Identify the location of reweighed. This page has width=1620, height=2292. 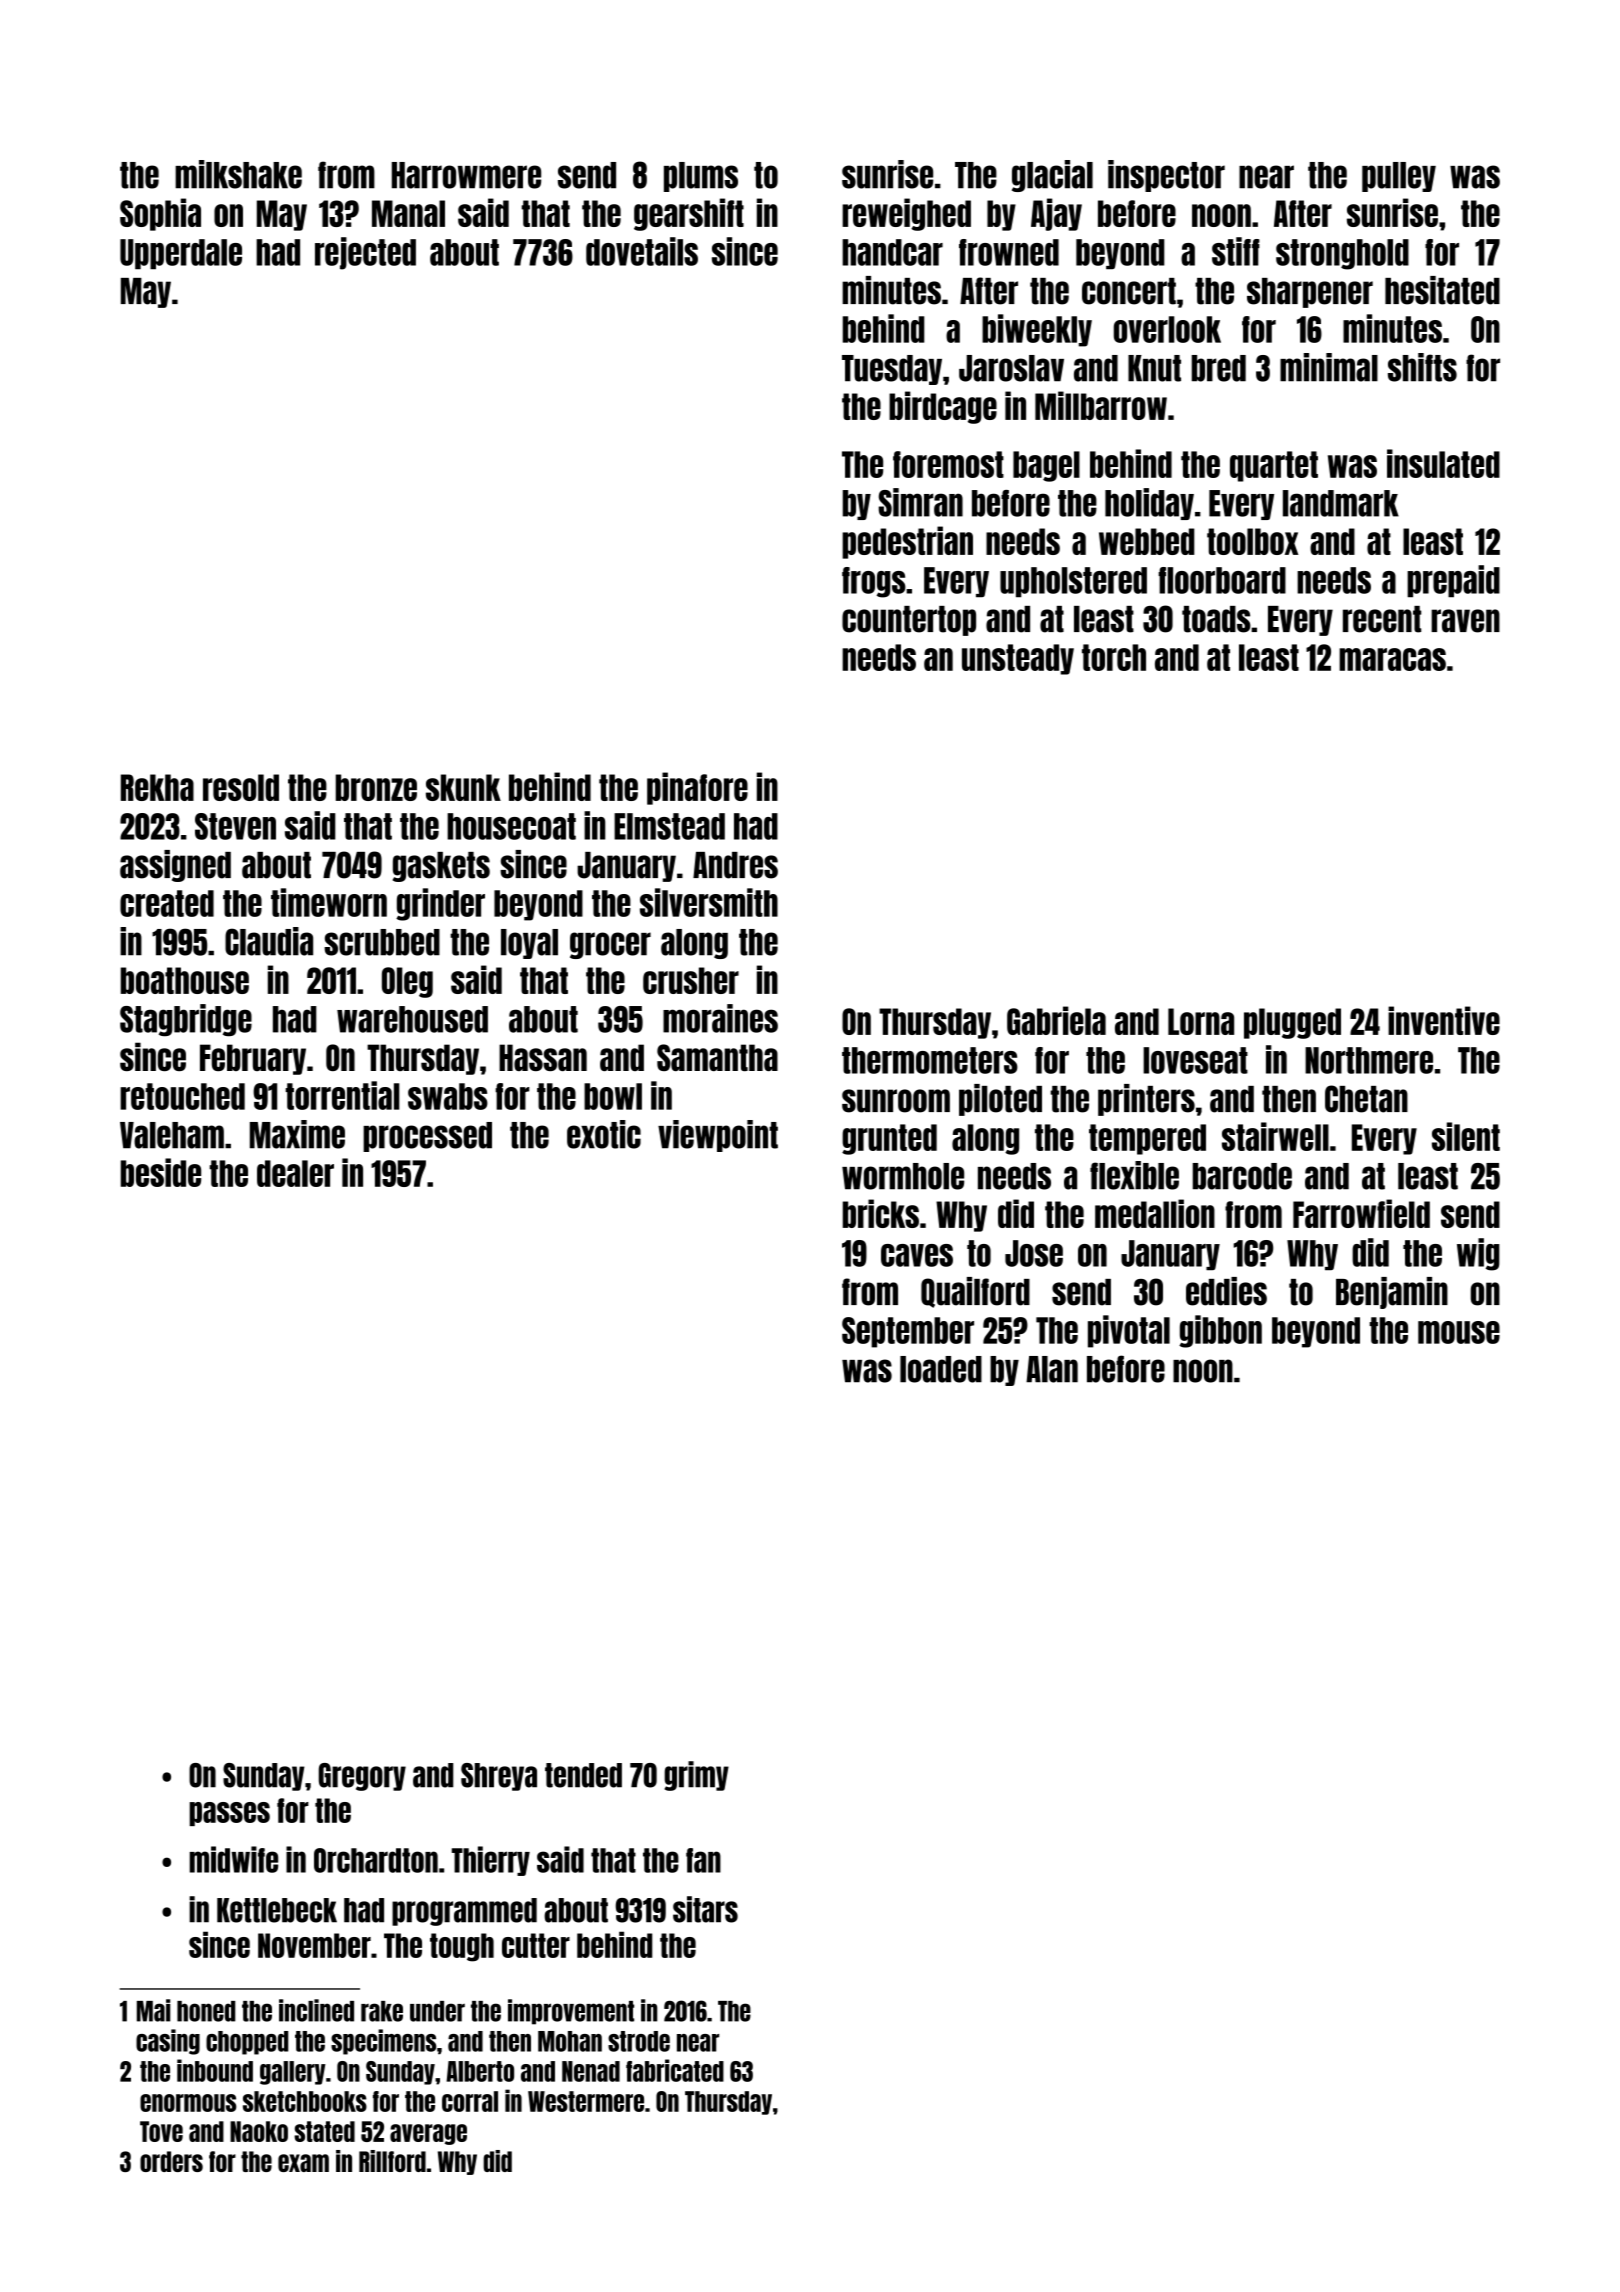
(906, 214).
